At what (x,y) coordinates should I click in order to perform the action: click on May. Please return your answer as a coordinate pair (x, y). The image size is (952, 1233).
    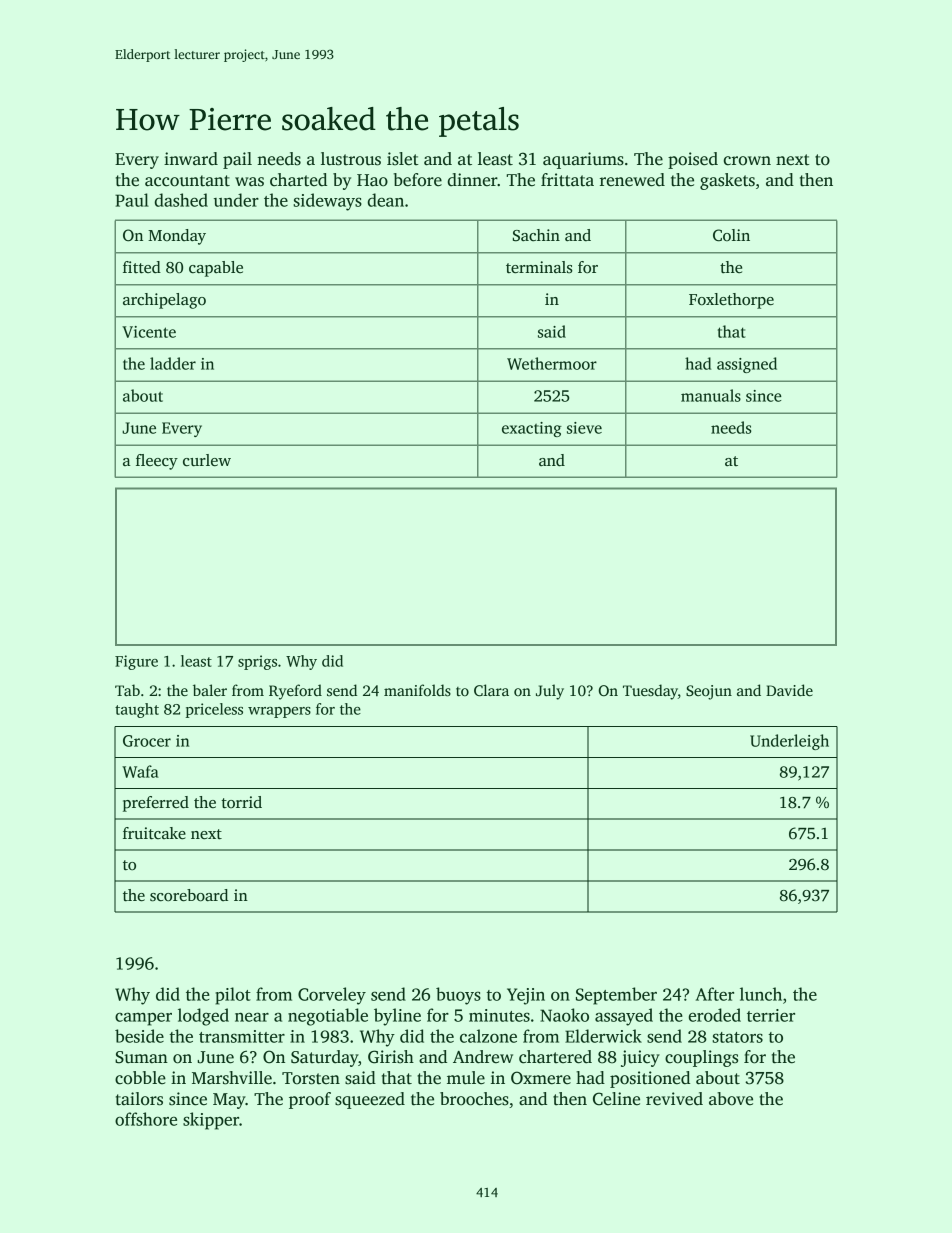
    Looking at the image, I should click on (229, 1101).
